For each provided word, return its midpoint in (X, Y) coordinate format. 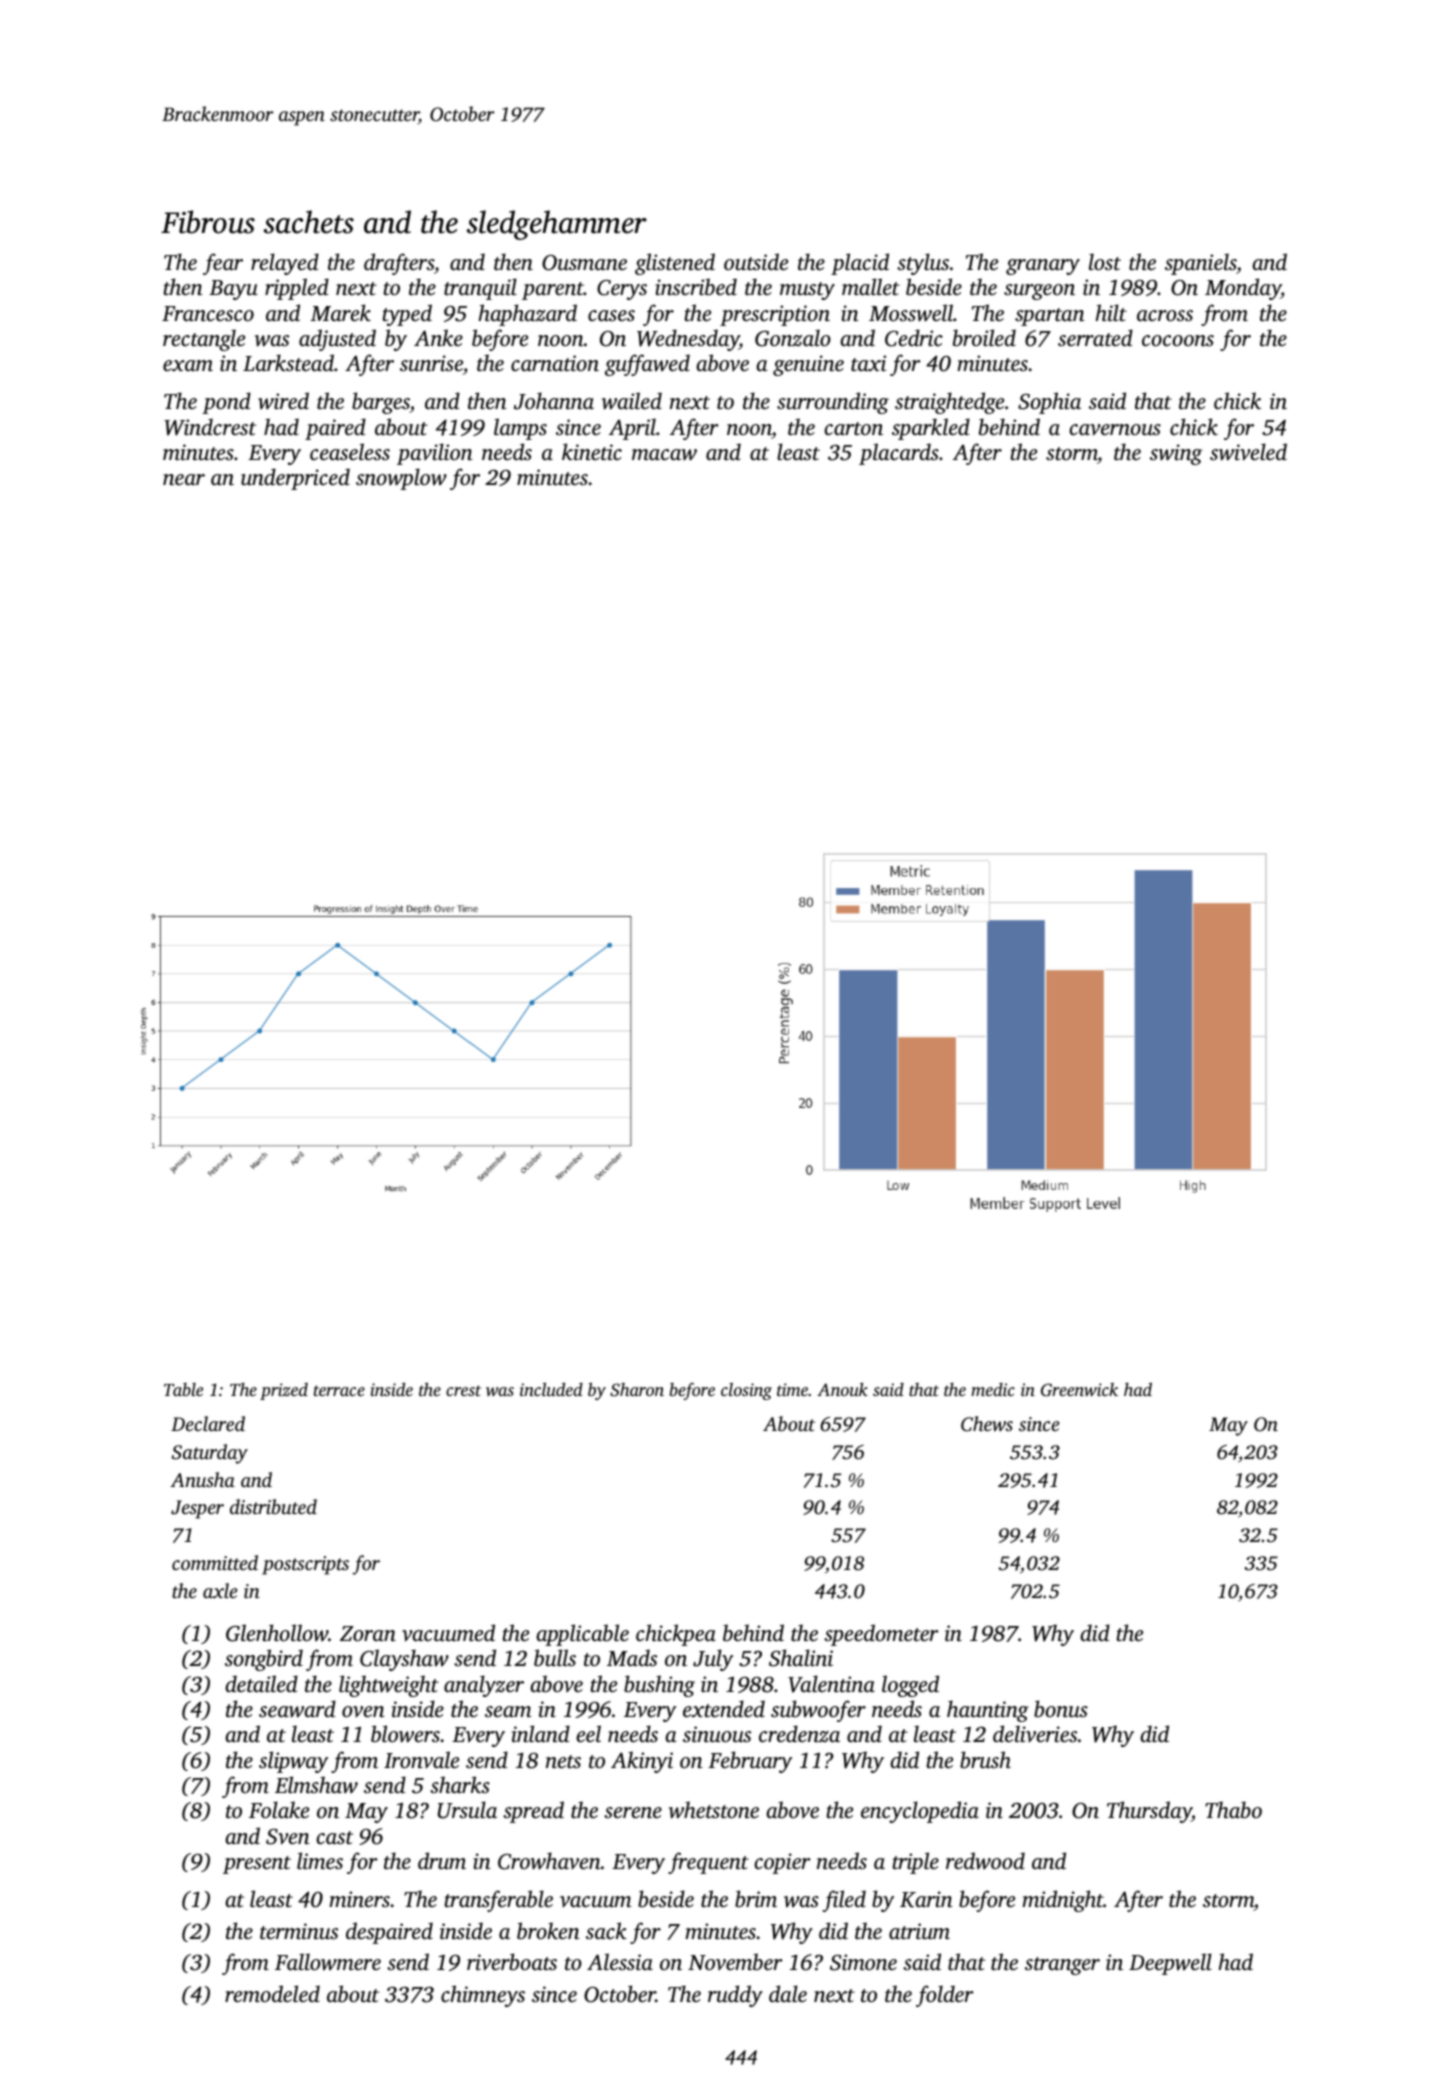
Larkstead (288, 362)
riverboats (512, 1962)
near (184, 479)
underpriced (295, 479)
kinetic (592, 451)
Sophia (1049, 403)
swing (1176, 454)
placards (899, 454)
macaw (664, 455)
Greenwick (1079, 1390)
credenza (799, 1733)
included (551, 1389)
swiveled (1248, 452)
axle (220, 1590)
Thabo (1233, 1809)
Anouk (842, 1389)
